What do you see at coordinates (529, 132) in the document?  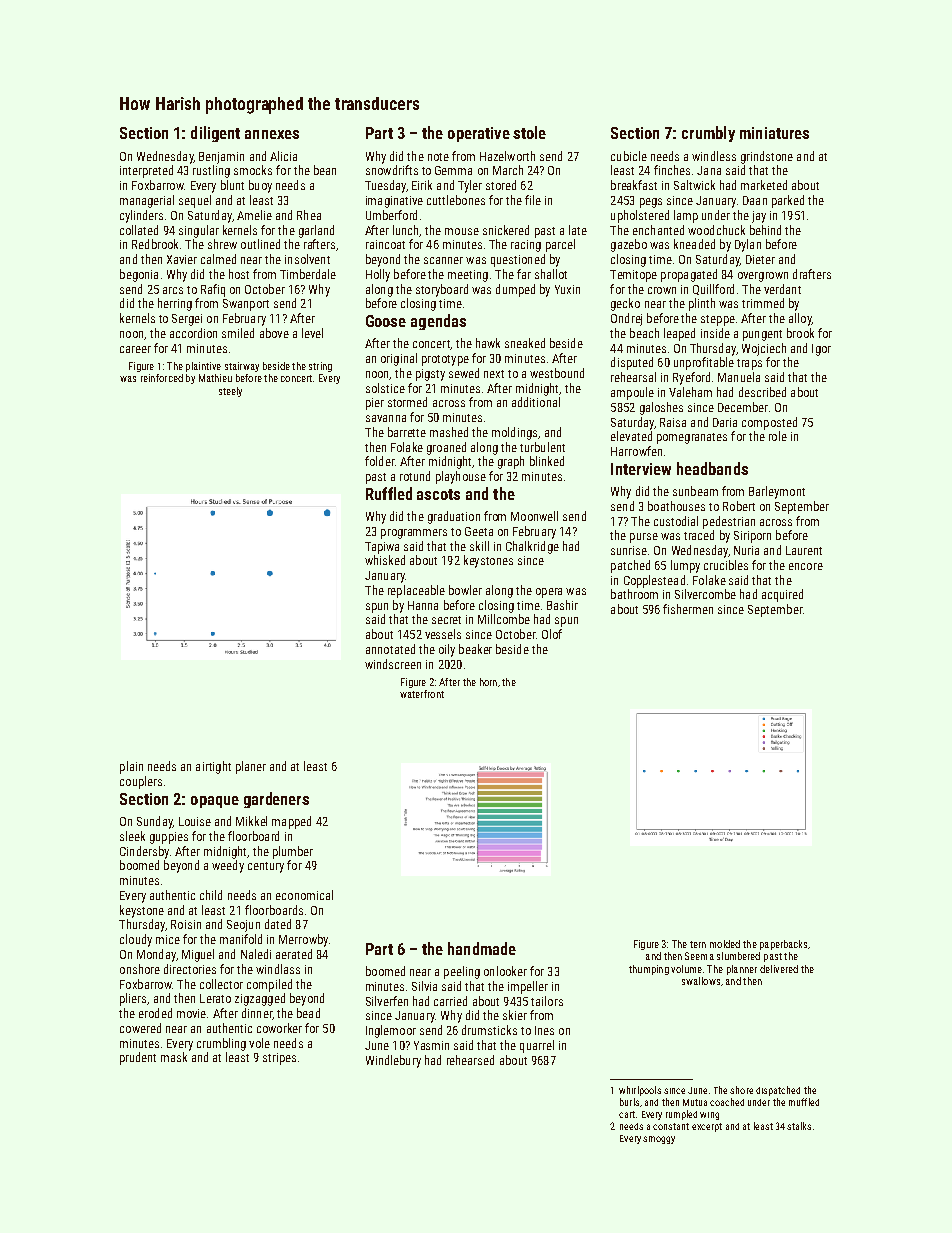 I see `stole` at bounding box center [529, 132].
